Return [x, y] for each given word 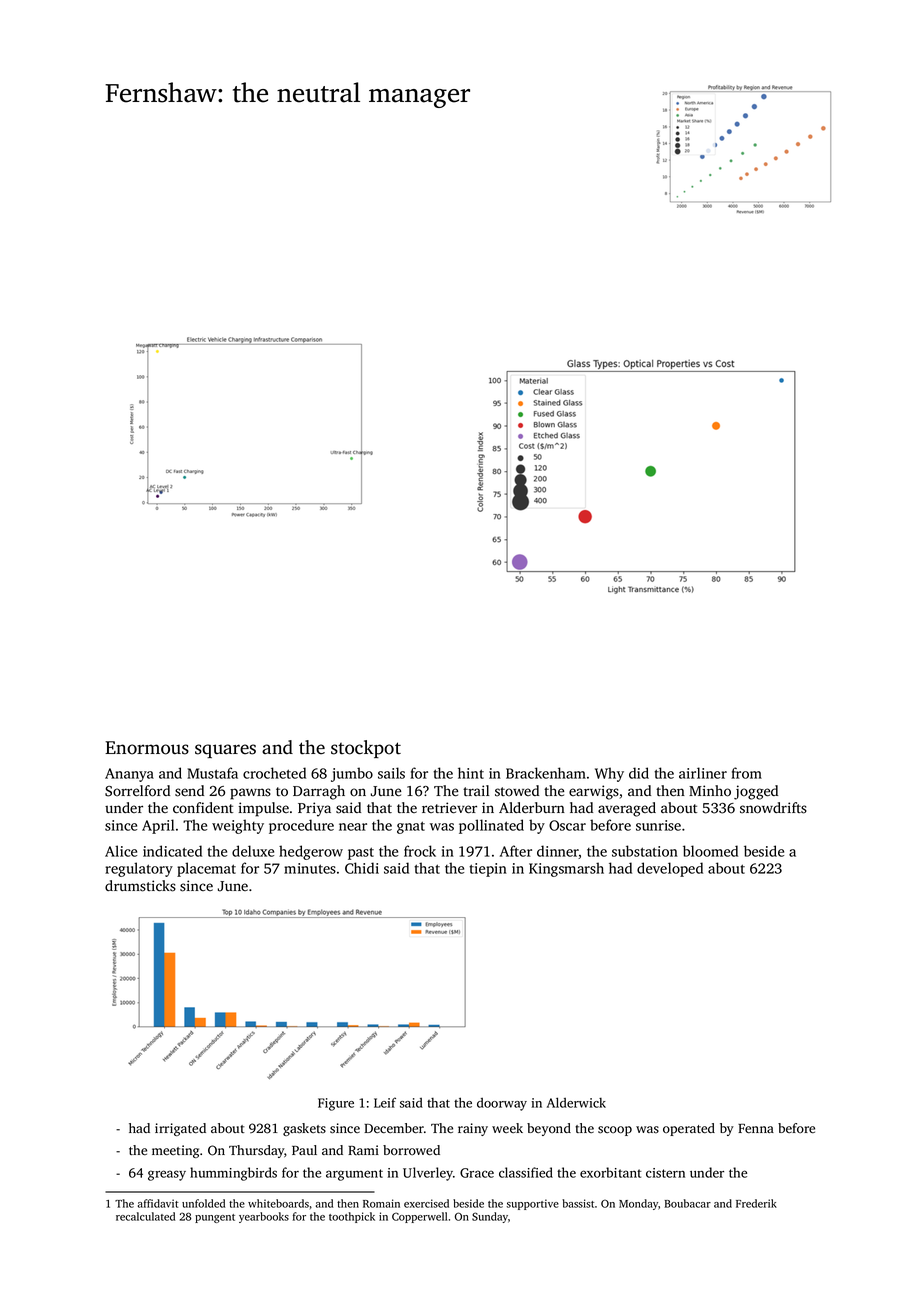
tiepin [488, 870]
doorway [502, 1104]
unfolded [203, 1203]
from [746, 773]
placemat [206, 869]
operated [689, 1129]
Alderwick [576, 1102]
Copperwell [419, 1217]
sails [391, 773]
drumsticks [140, 886]
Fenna [756, 1128]
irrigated [180, 1129]
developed [670, 869]
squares [225, 751]
